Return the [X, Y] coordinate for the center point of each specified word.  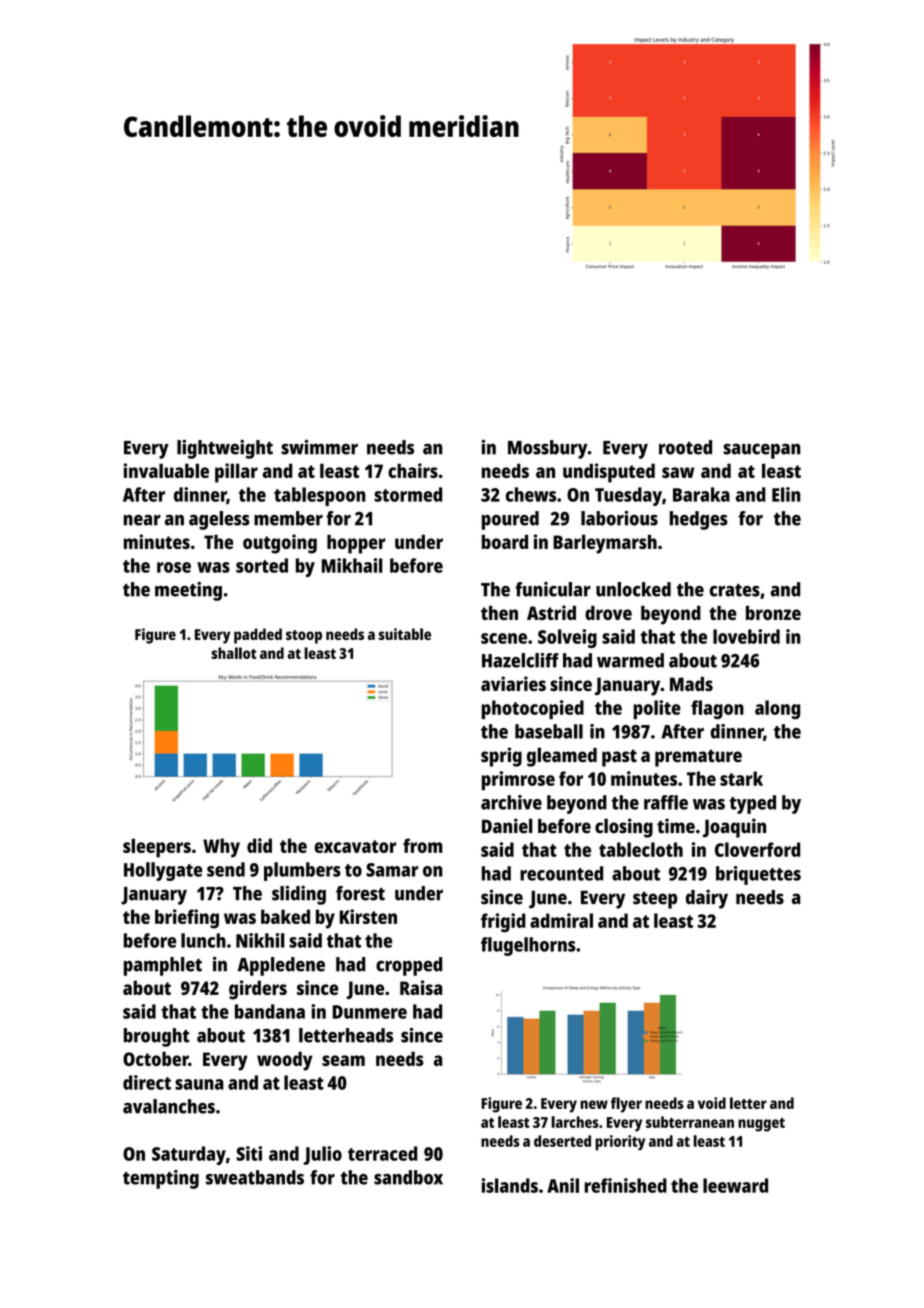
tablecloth [641, 849]
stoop [304, 637]
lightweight [225, 449]
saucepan [762, 451]
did [259, 845]
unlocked [633, 589]
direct [147, 1082]
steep [655, 900]
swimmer [319, 447]
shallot [234, 653]
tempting [161, 1179]
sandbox [408, 1177]
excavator [355, 846]
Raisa [421, 987]
